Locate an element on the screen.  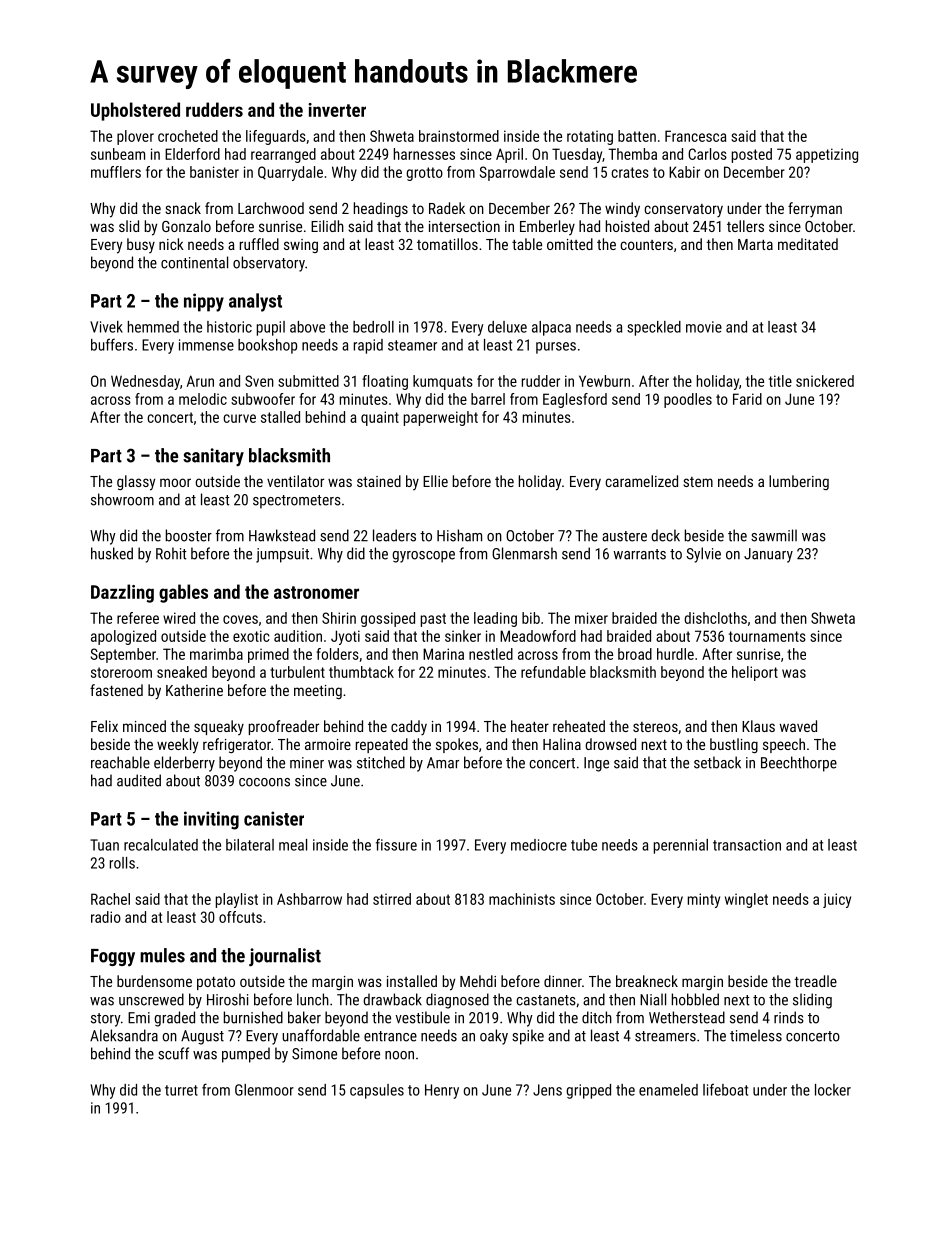
Foggy is located at coordinates (113, 957).
